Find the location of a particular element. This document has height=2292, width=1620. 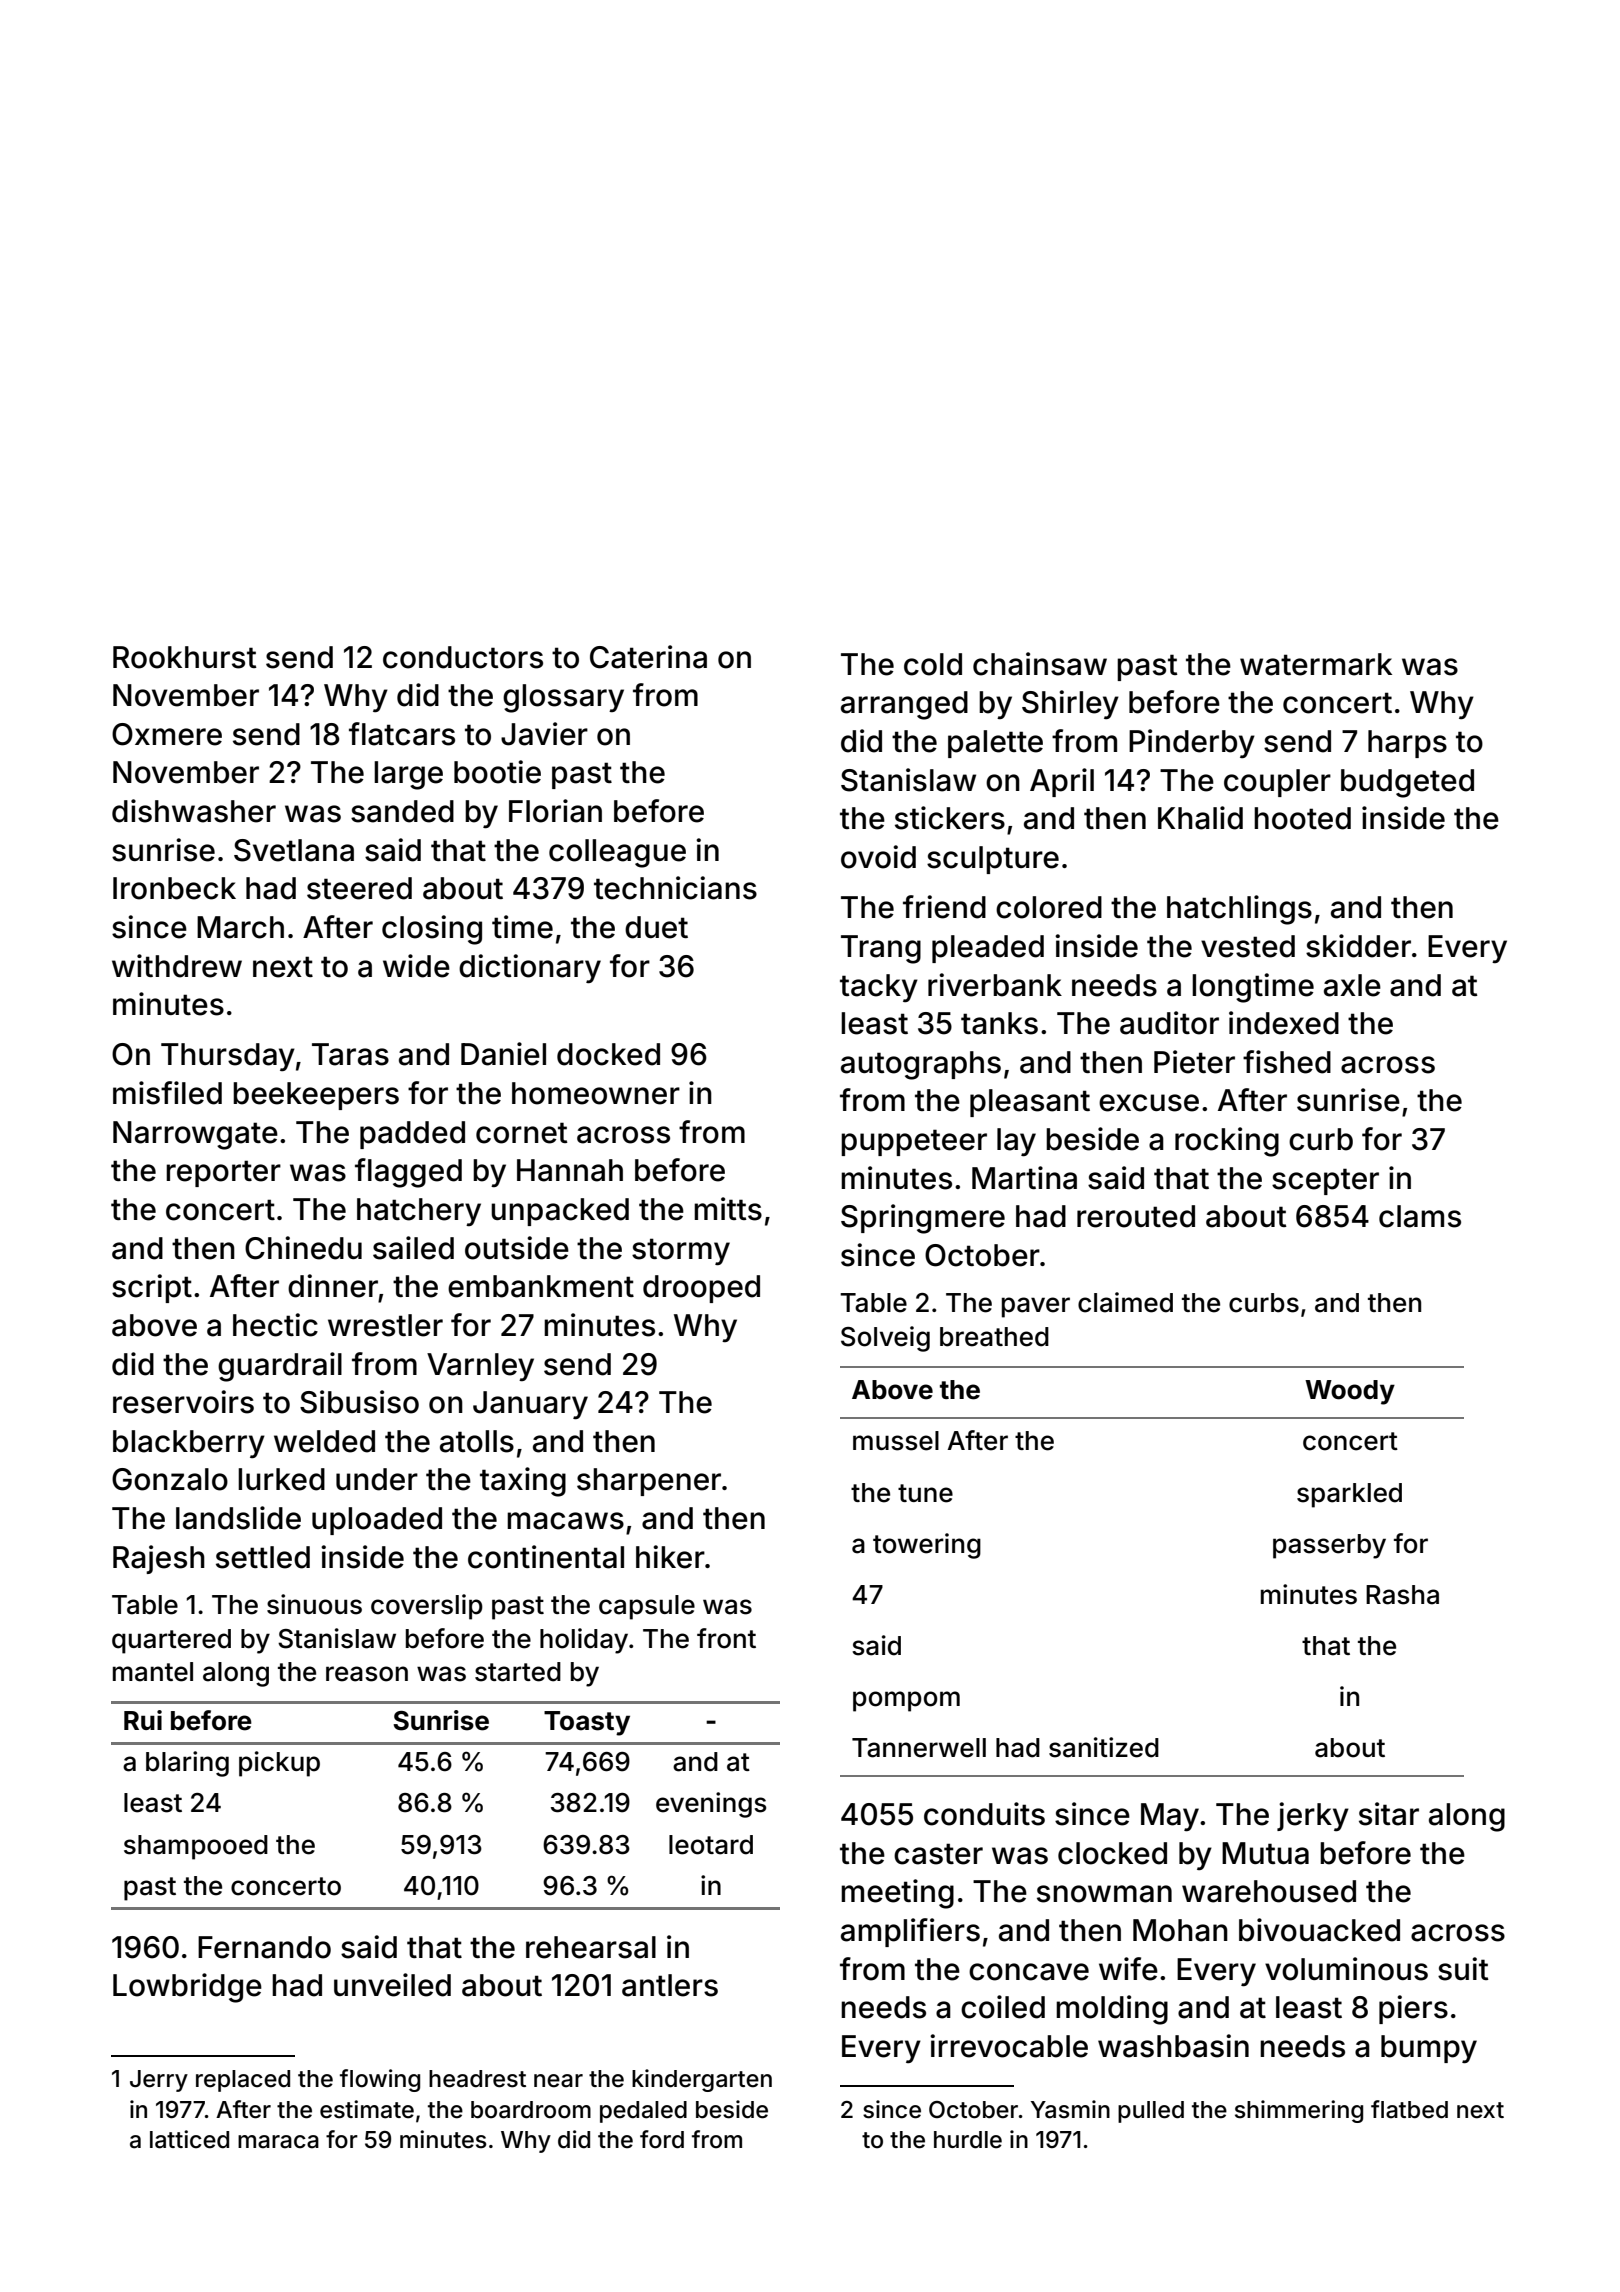

Shirley is located at coordinates (1070, 704).
